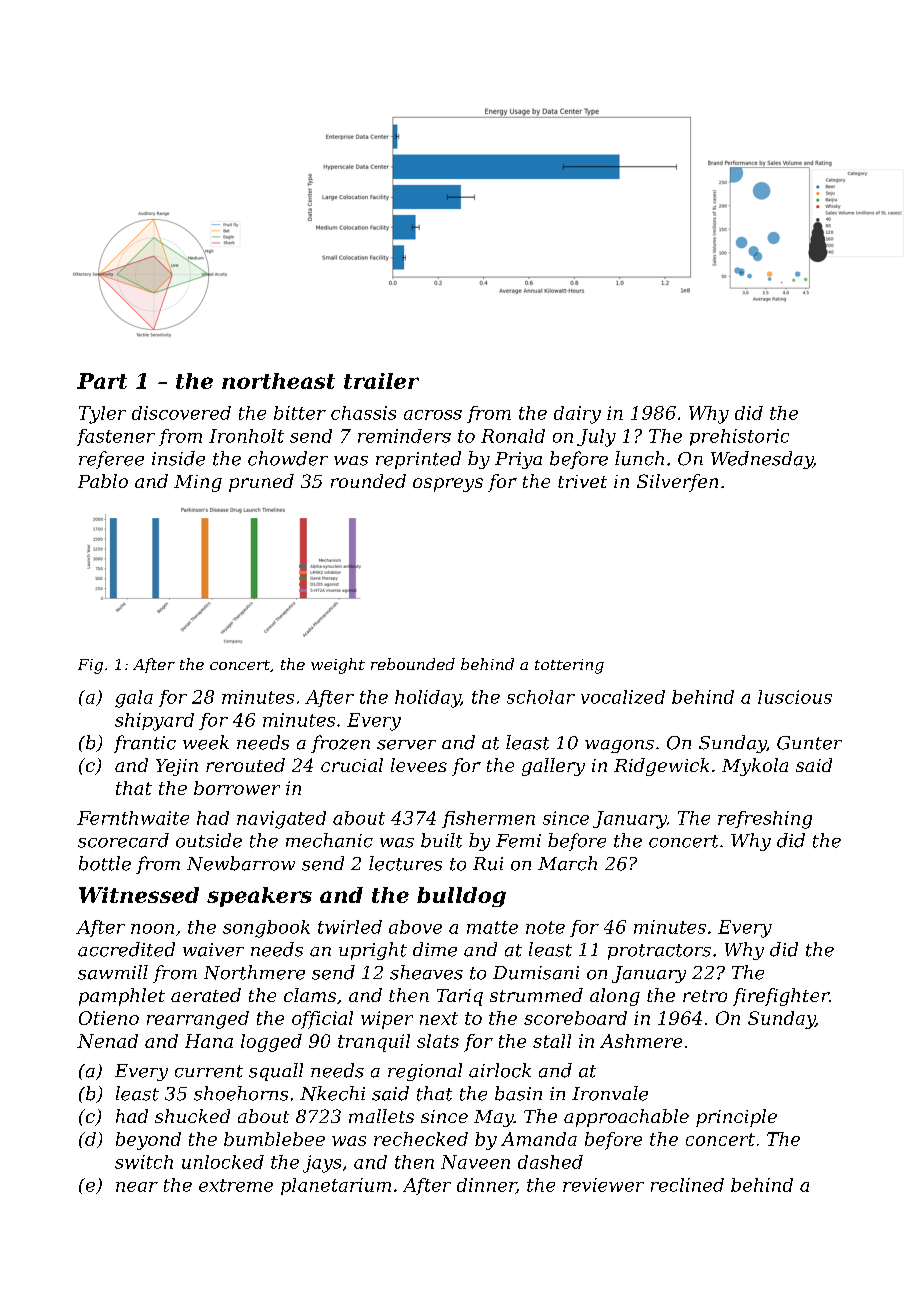 Image resolution: width=924 pixels, height=1308 pixels. What do you see at coordinates (659, 952) in the document?
I see `protractors` at bounding box center [659, 952].
